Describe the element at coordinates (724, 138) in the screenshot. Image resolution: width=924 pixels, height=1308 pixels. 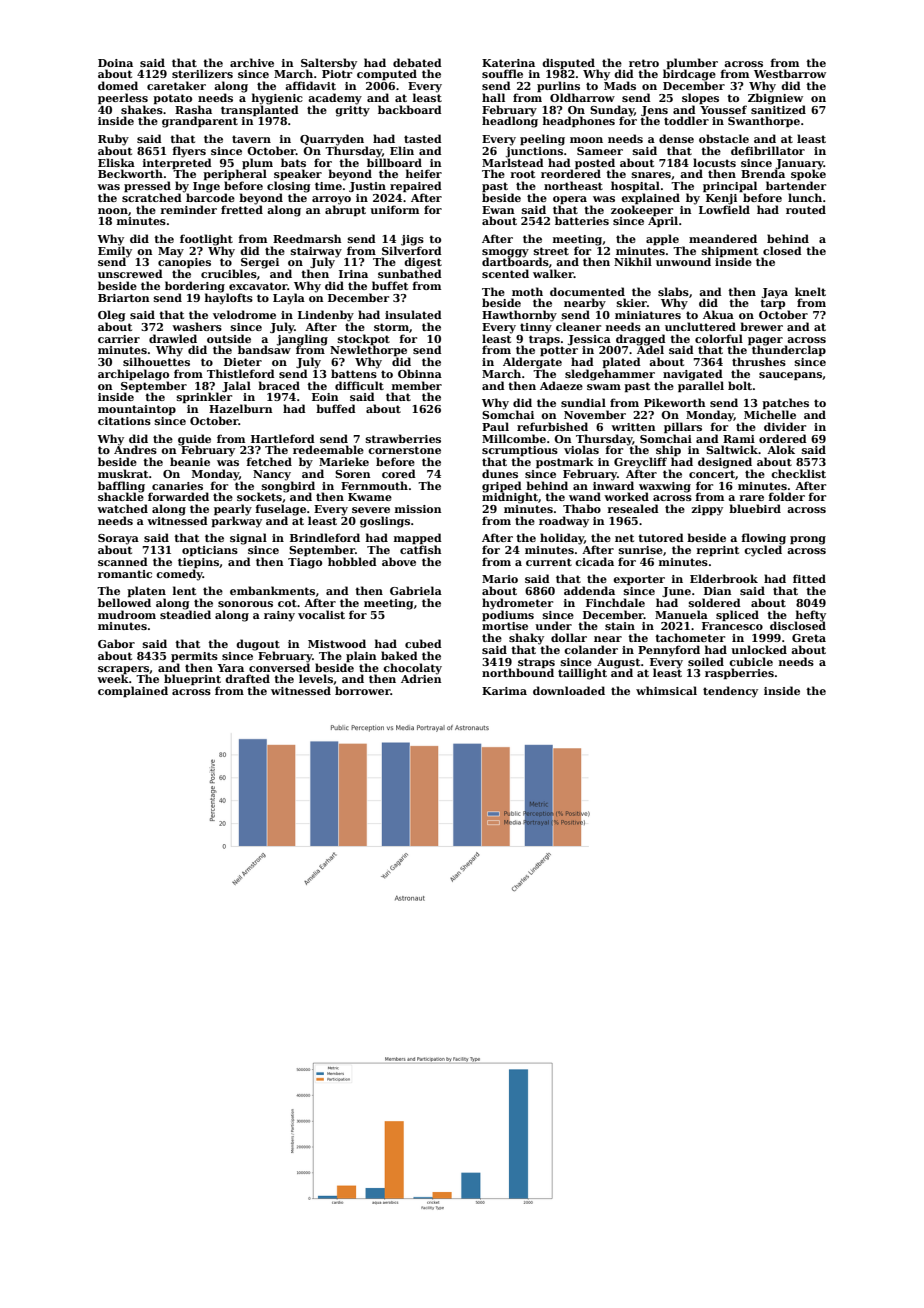
I see `obstacle` at that location.
